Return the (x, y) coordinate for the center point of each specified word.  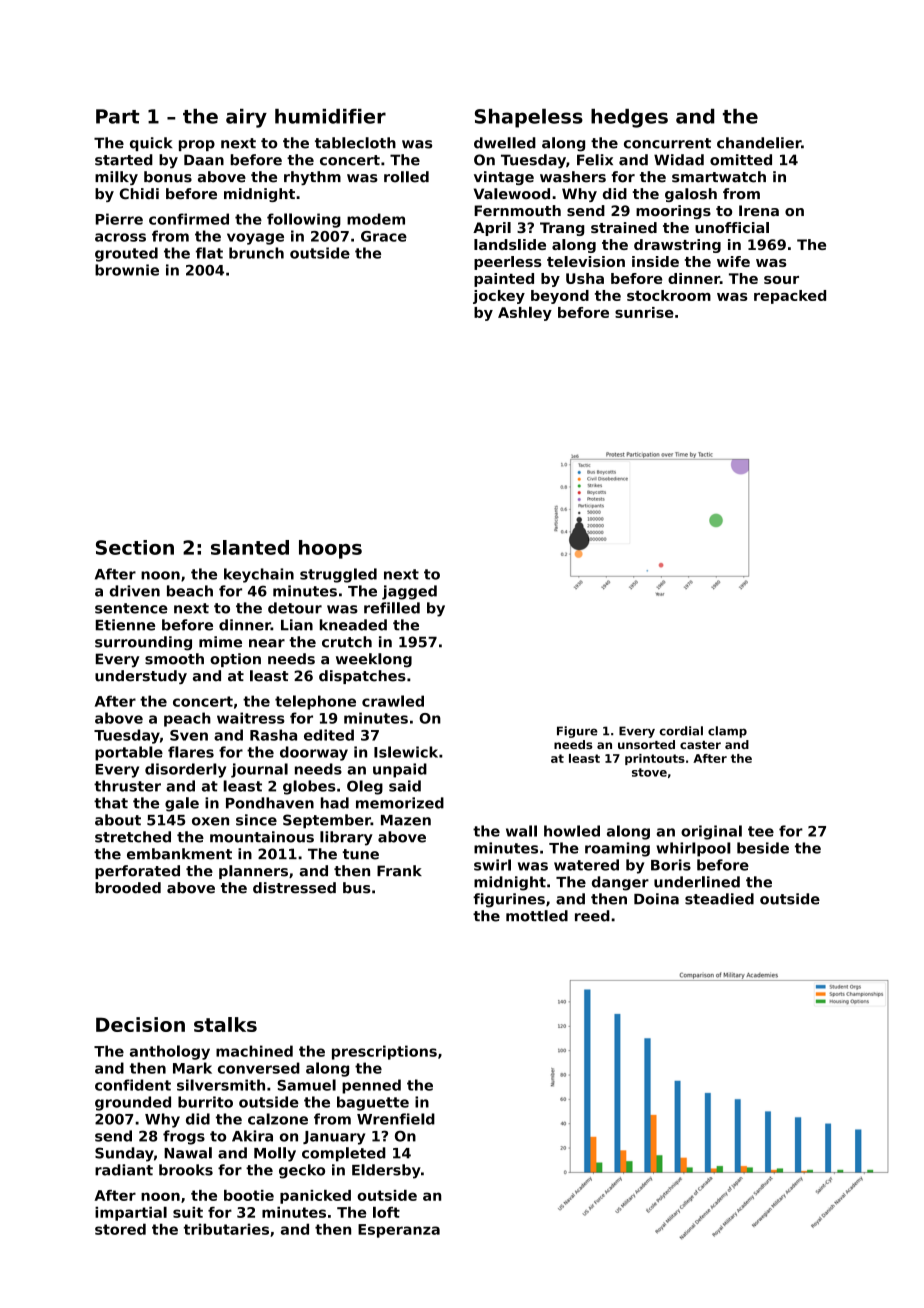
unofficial (732, 227)
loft (386, 1212)
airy (246, 118)
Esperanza (399, 1231)
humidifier (330, 116)
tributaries (226, 1229)
